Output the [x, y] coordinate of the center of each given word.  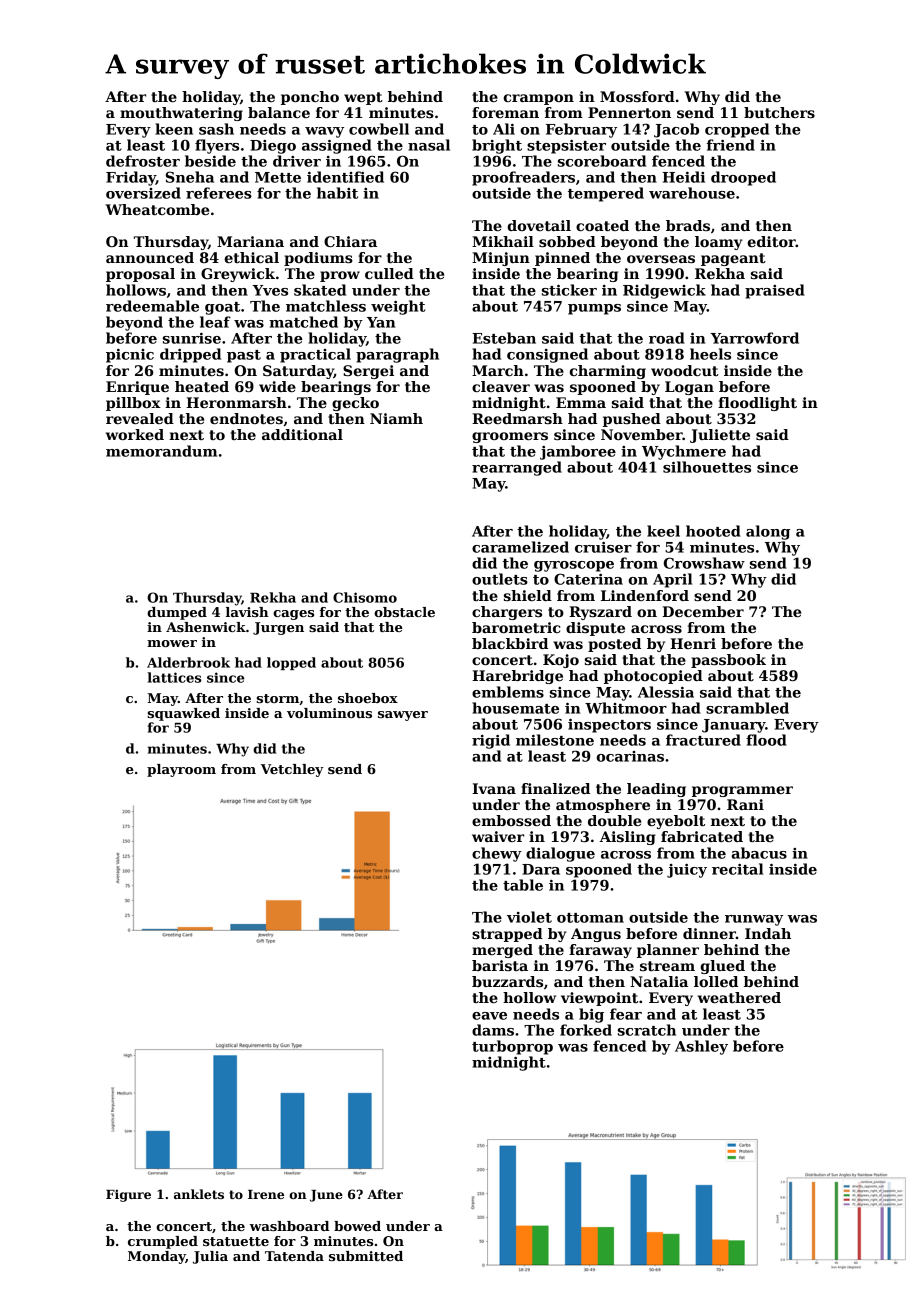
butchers [779, 112]
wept [363, 98]
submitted [366, 1256]
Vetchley [292, 770]
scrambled [747, 708]
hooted [713, 531]
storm [278, 698]
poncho [310, 98]
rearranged [517, 468]
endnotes [246, 418]
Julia [210, 1257]
